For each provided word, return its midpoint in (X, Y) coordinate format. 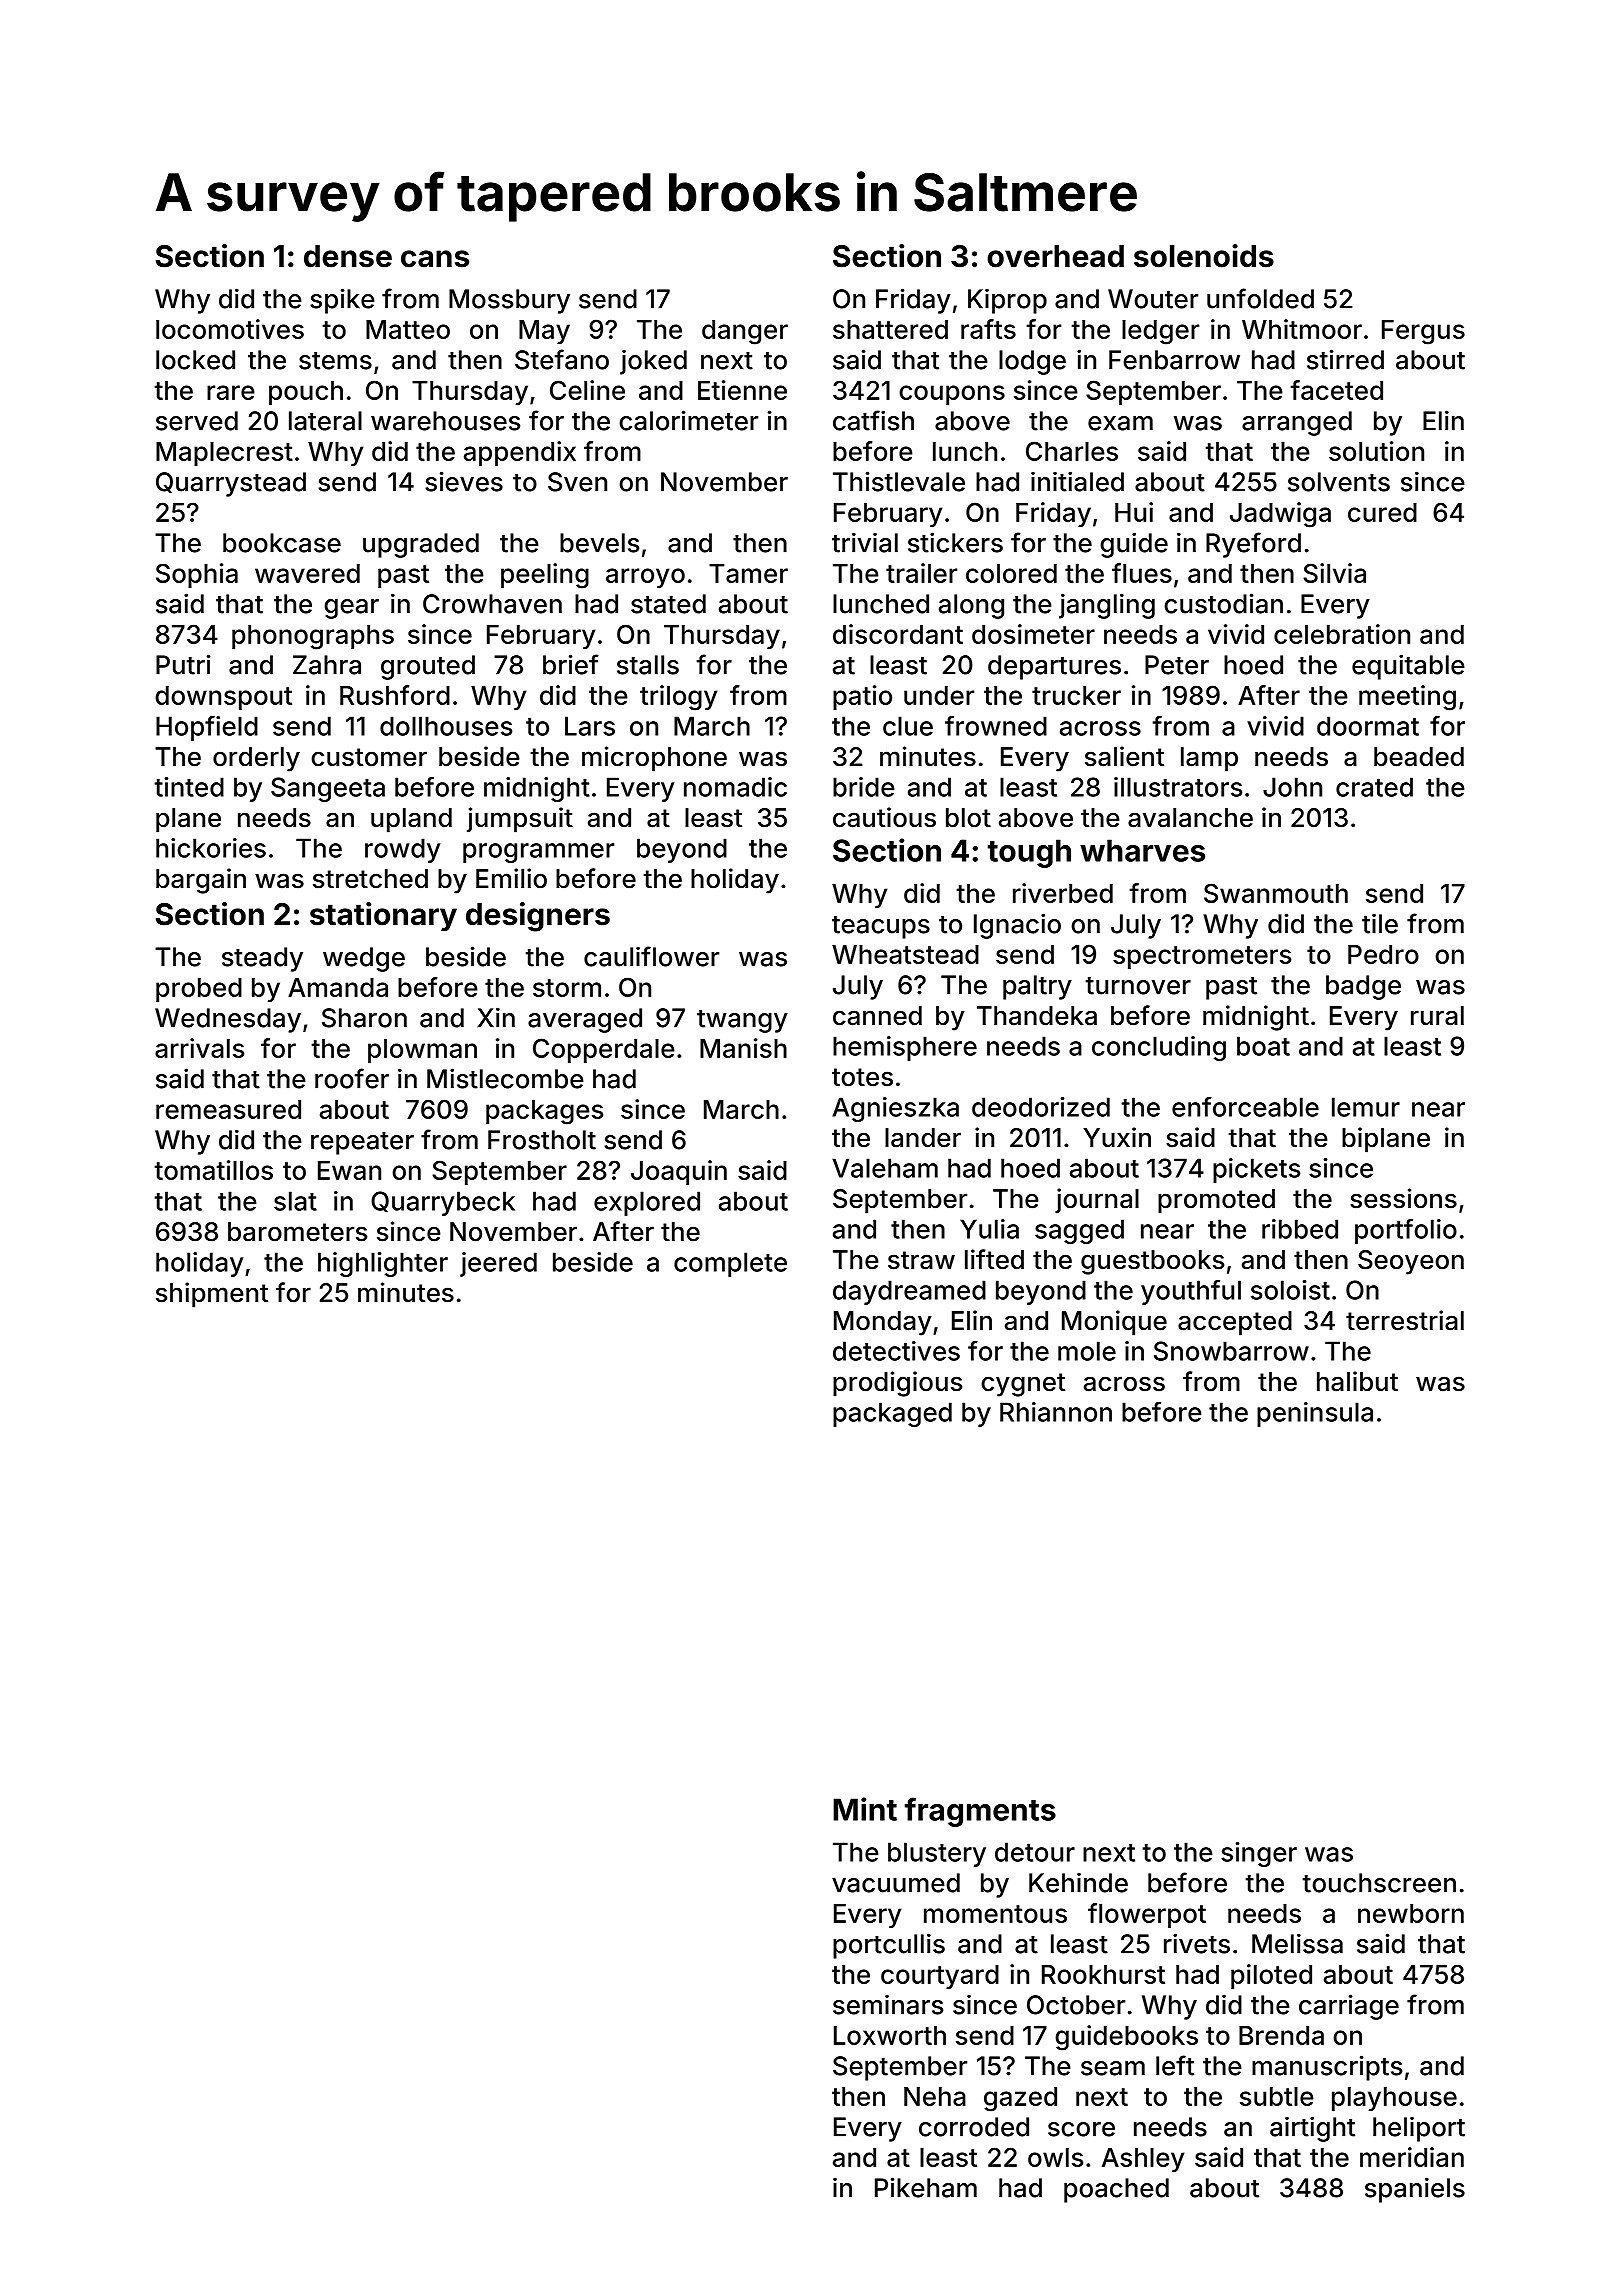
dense (348, 256)
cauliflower (651, 956)
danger (745, 332)
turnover (1138, 986)
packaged (892, 1414)
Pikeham (926, 2187)
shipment (212, 1295)
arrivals (199, 1048)
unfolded (1260, 298)
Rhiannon (1056, 1412)
